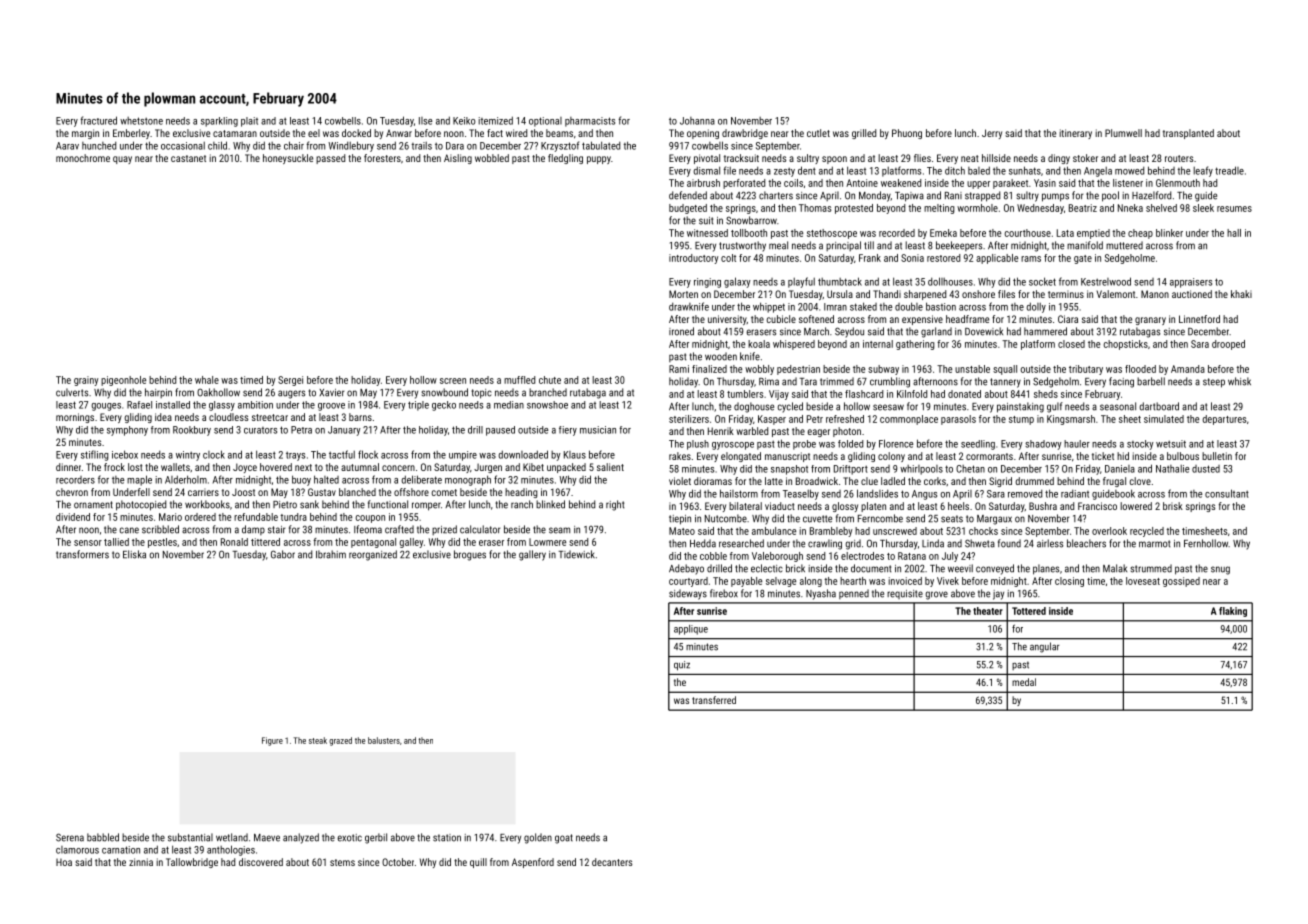 The height and width of the image is (924, 1308). What do you see at coordinates (564, 839) in the image?
I see `goat` at bounding box center [564, 839].
